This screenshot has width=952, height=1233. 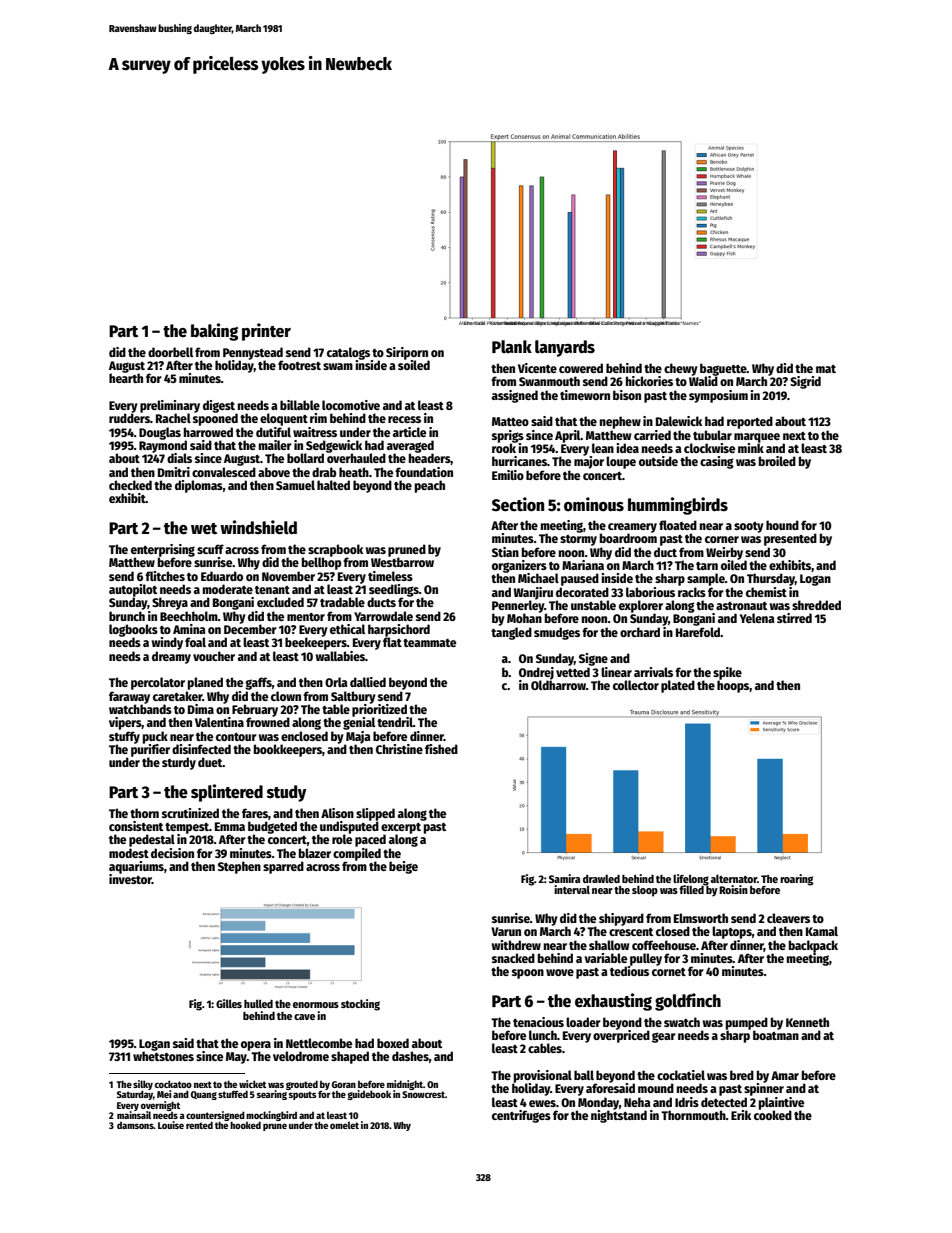 I want to click on frowned, so click(x=268, y=722).
